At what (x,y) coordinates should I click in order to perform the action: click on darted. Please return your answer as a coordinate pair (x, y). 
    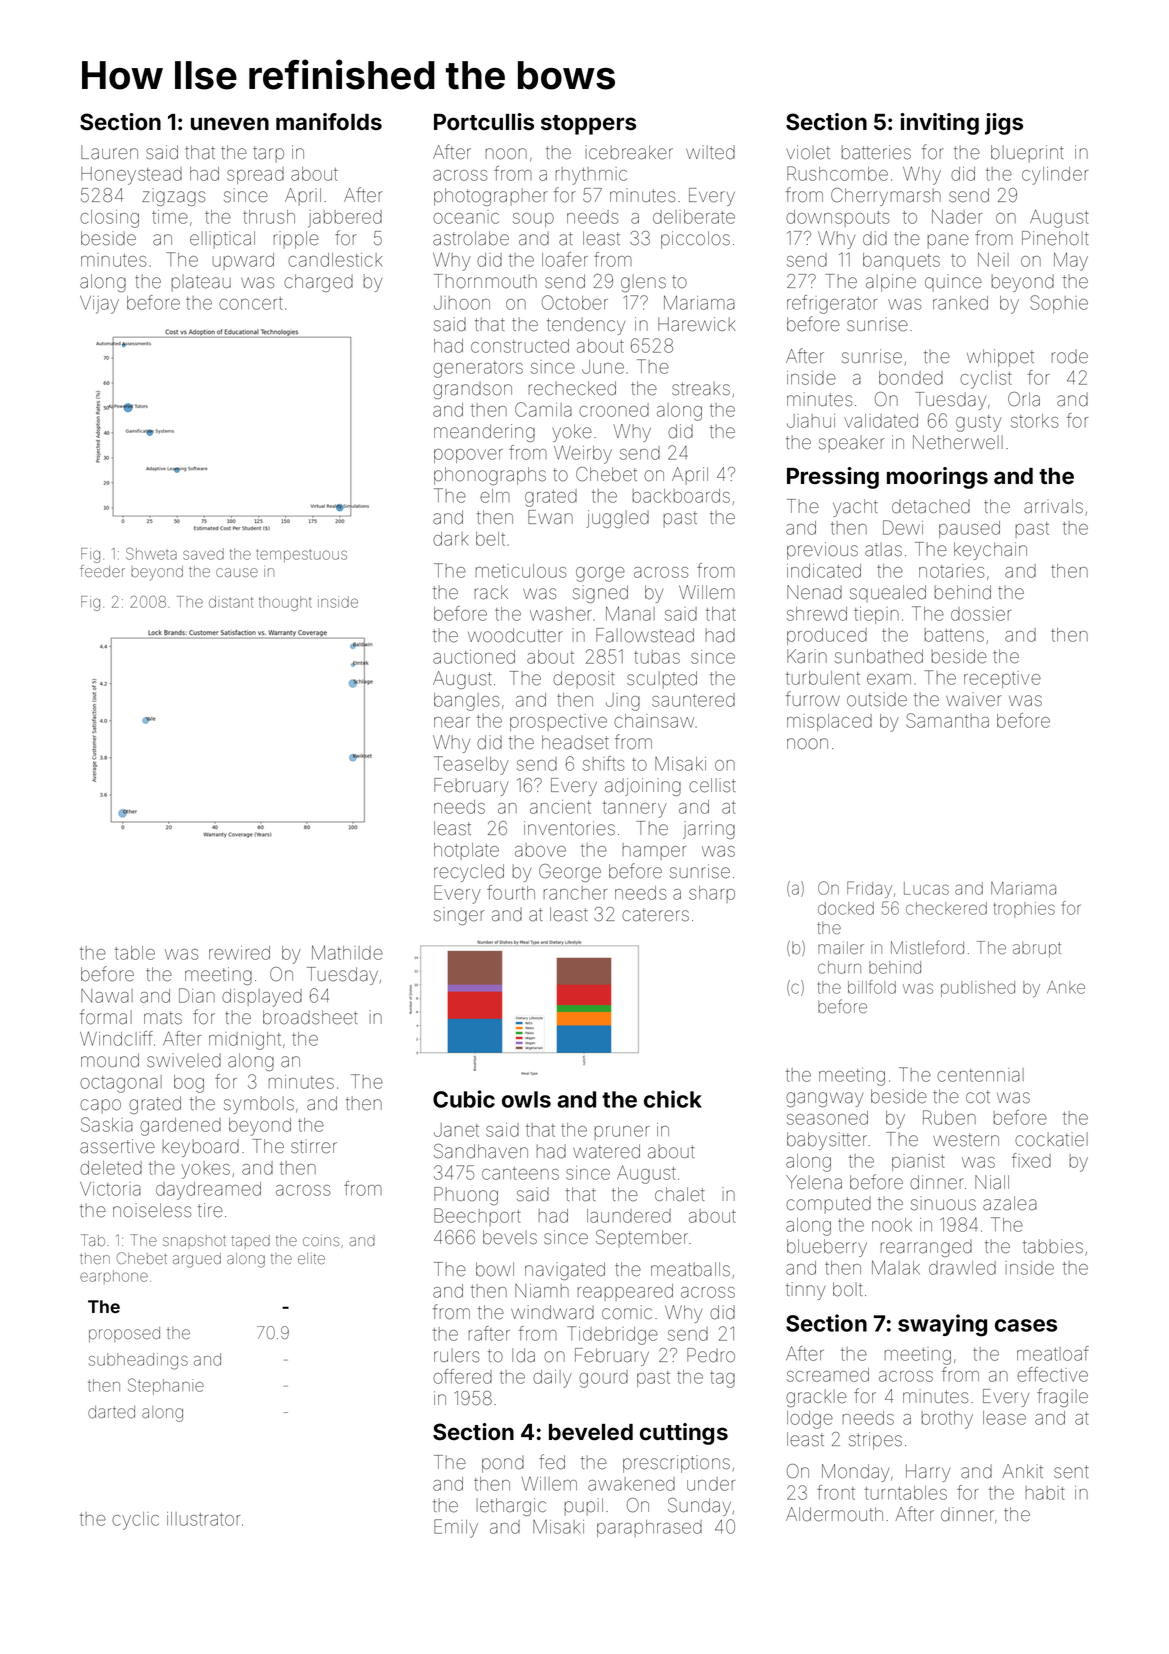
    Looking at the image, I should click on (111, 1412).
